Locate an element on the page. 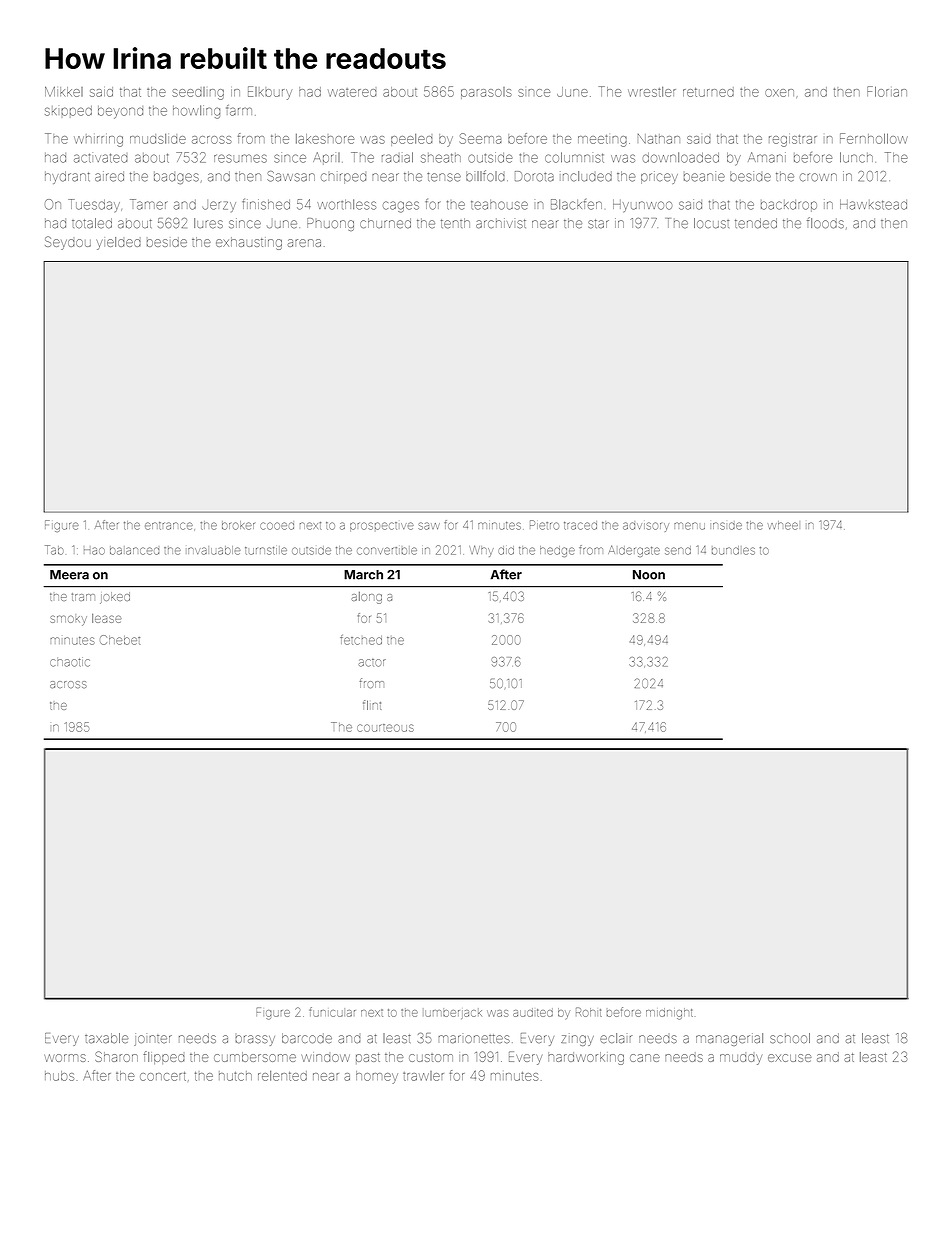  taxable is located at coordinates (106, 1038).
